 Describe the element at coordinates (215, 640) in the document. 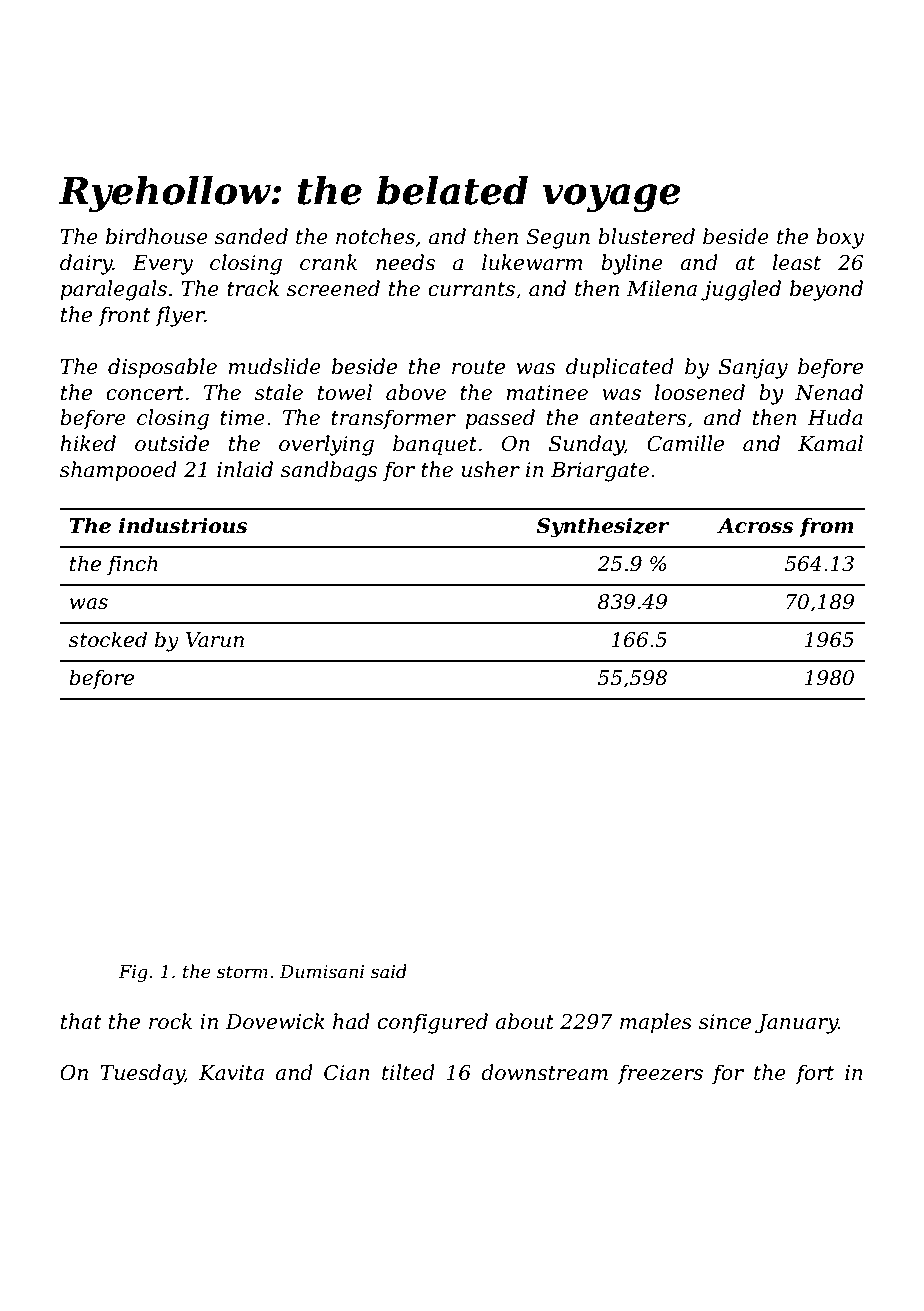

I see `Varun` at that location.
